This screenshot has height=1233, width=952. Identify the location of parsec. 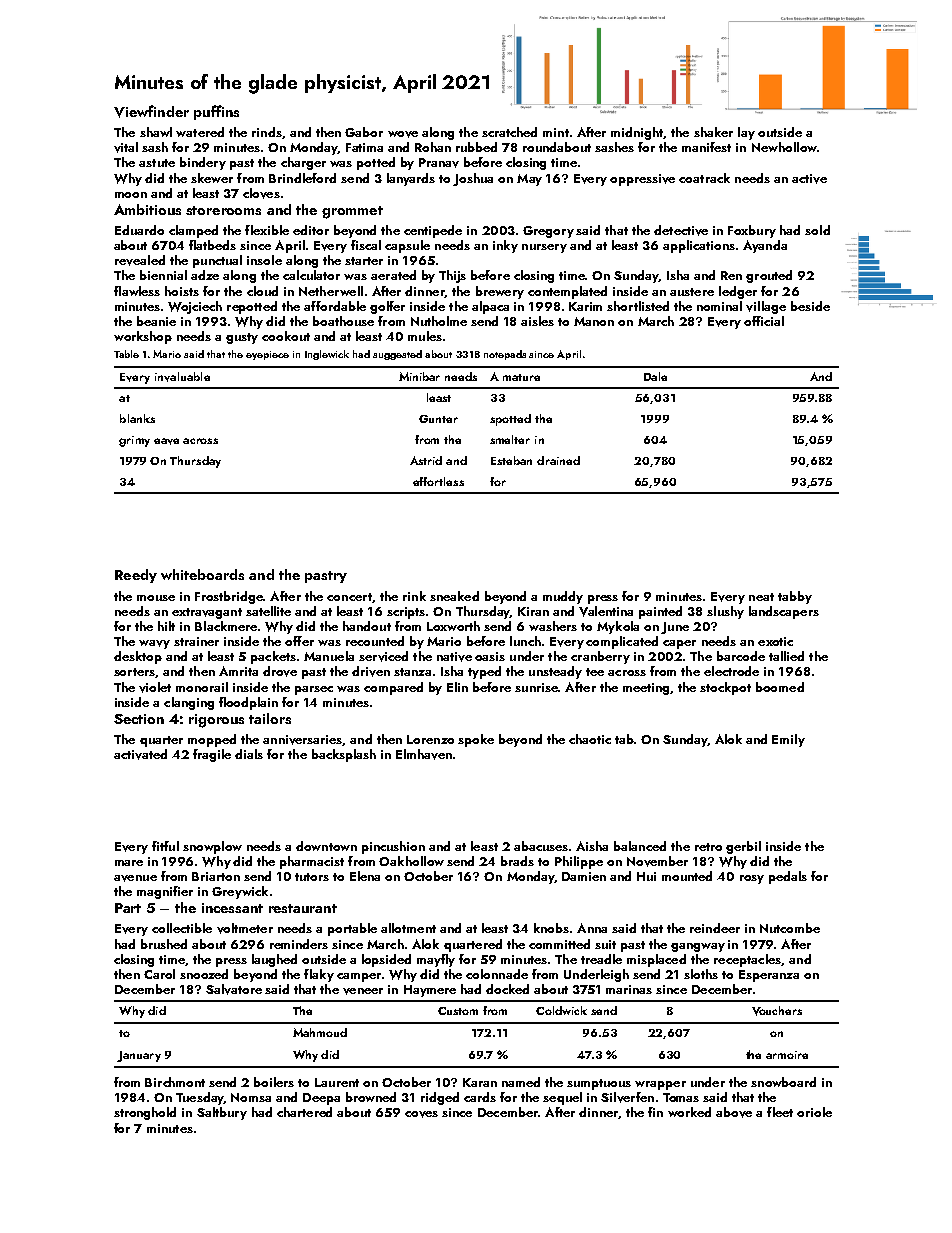
(314, 690).
